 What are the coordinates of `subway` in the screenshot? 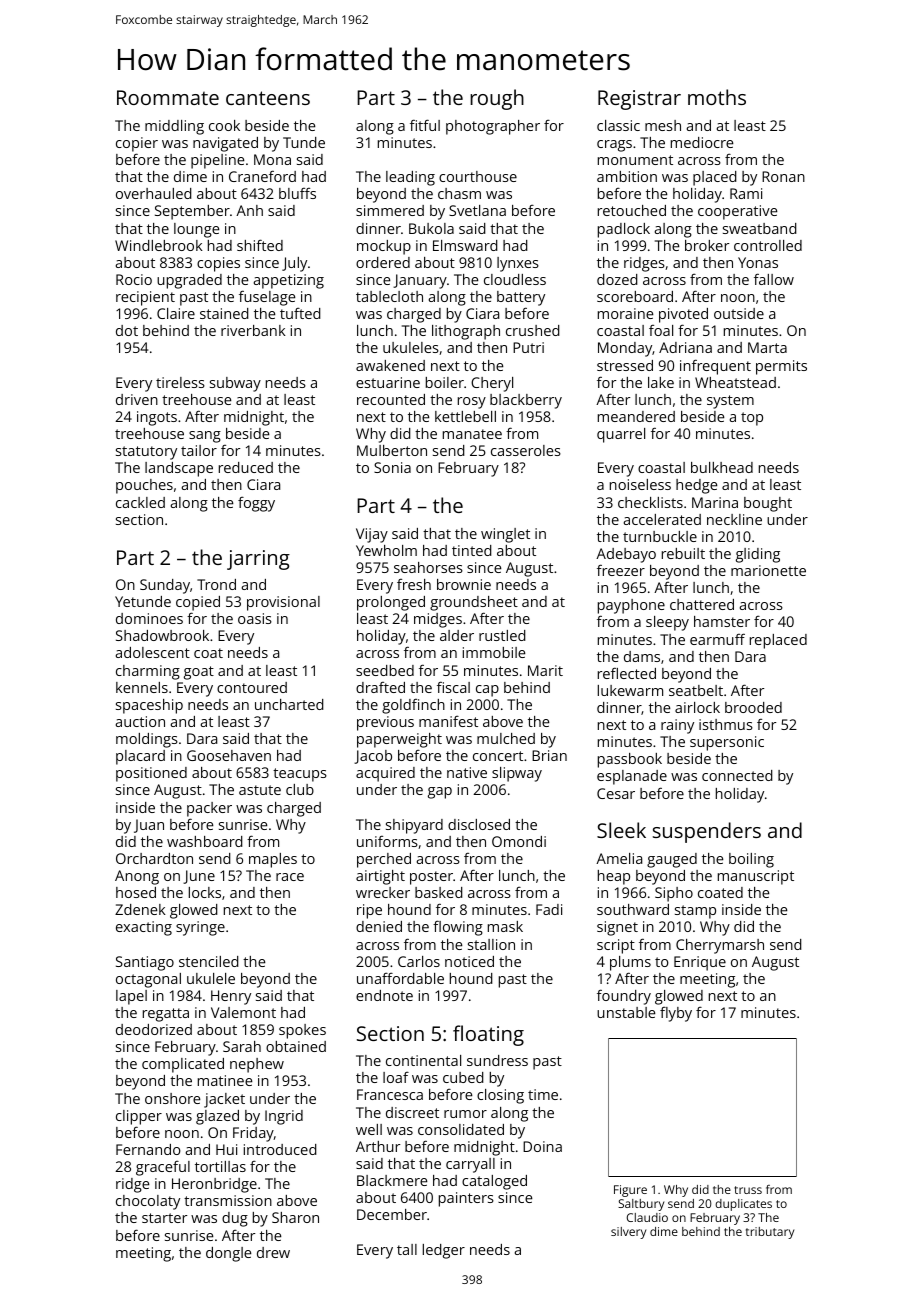 It's located at (235, 384).
